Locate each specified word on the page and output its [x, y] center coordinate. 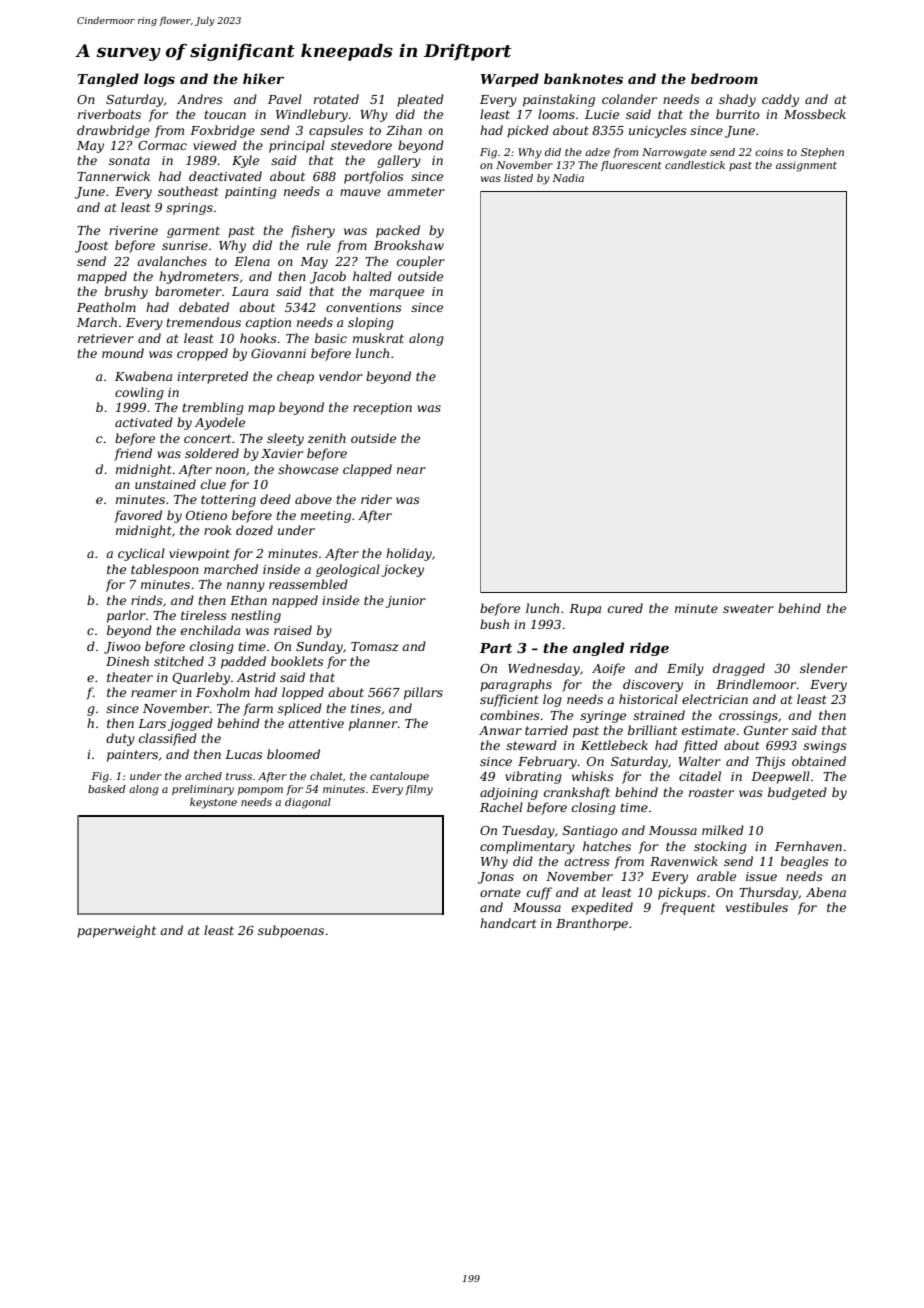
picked [528, 131]
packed [398, 231]
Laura [250, 291]
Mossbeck [815, 114]
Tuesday [528, 831]
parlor [126, 616]
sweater [748, 608]
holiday [409, 554]
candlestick [695, 165]
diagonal [308, 803]
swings [825, 747]
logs [159, 80]
